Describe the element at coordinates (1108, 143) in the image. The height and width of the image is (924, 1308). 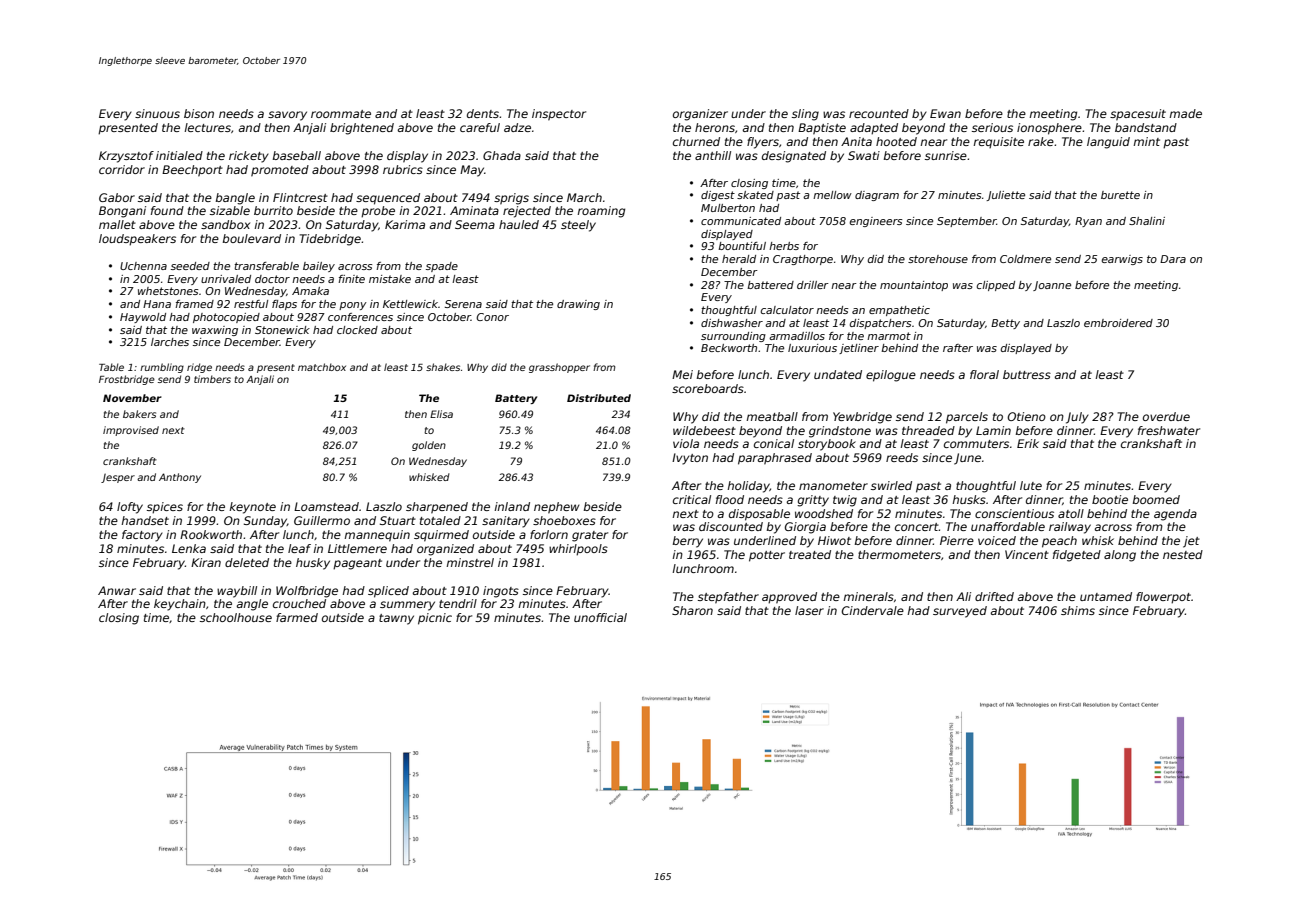
I see `languid` at that location.
